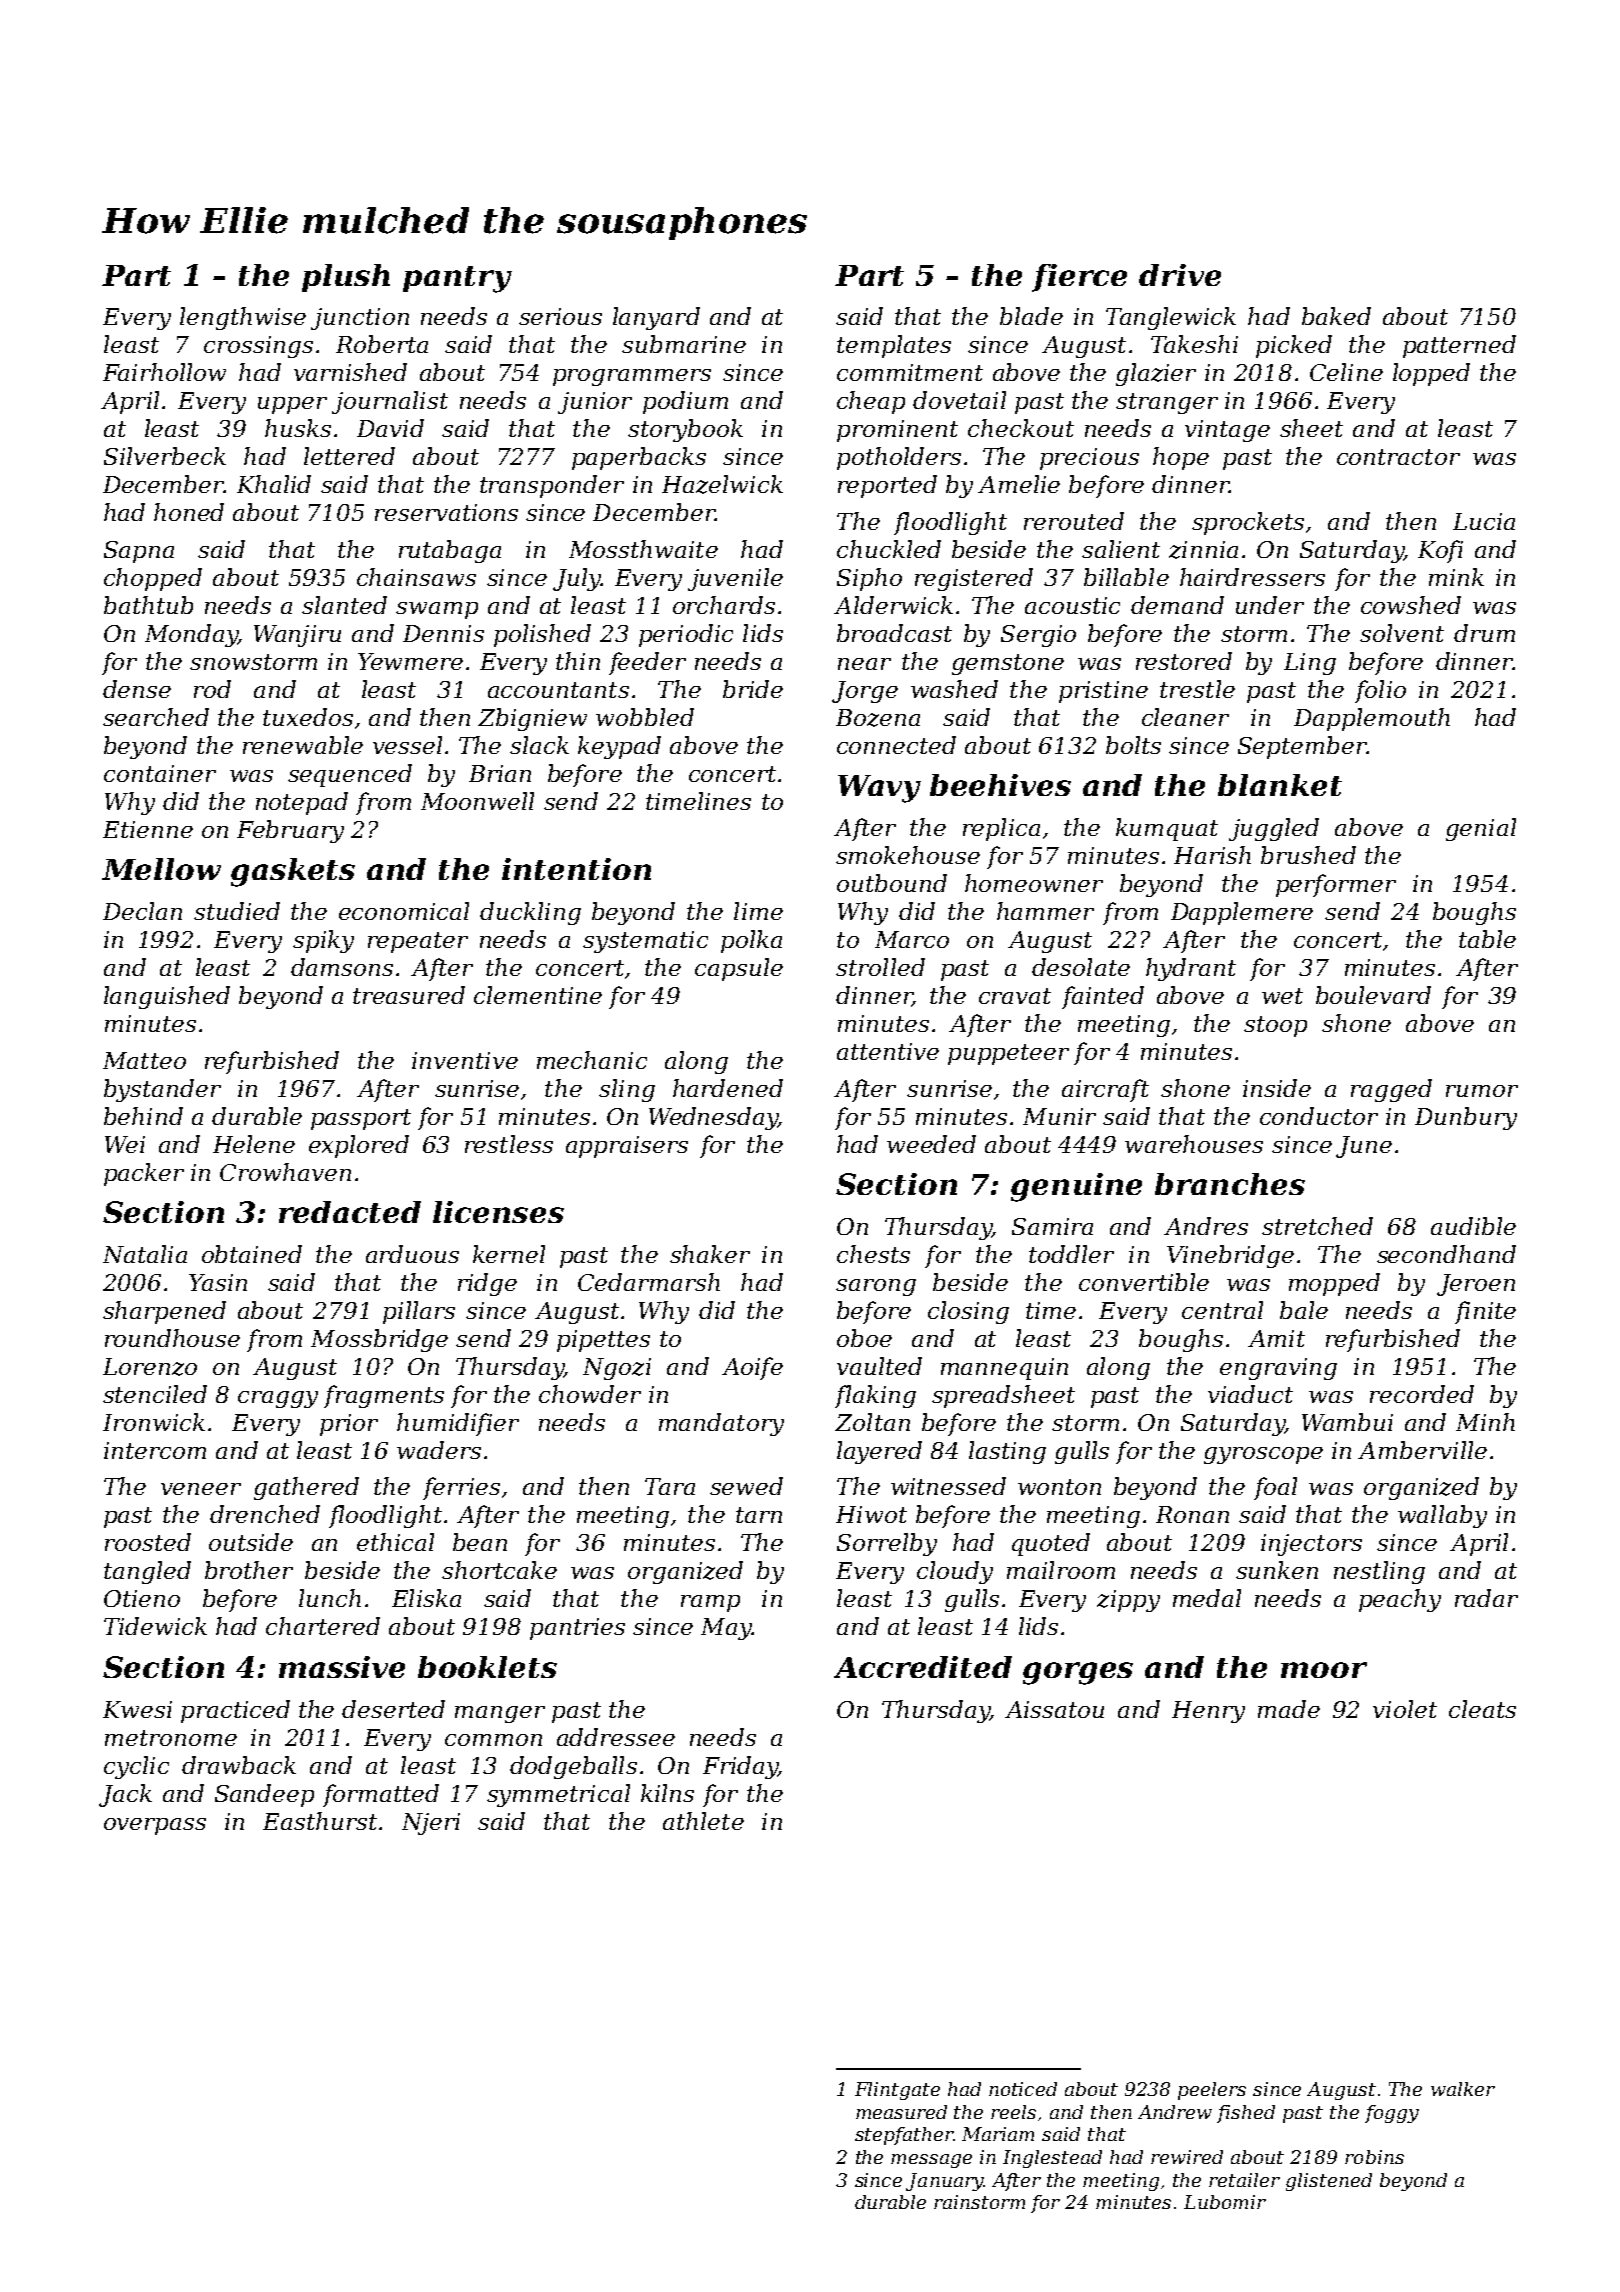 Image resolution: width=1620 pixels, height=2292 pixels. I want to click on Samira, so click(1052, 1226).
